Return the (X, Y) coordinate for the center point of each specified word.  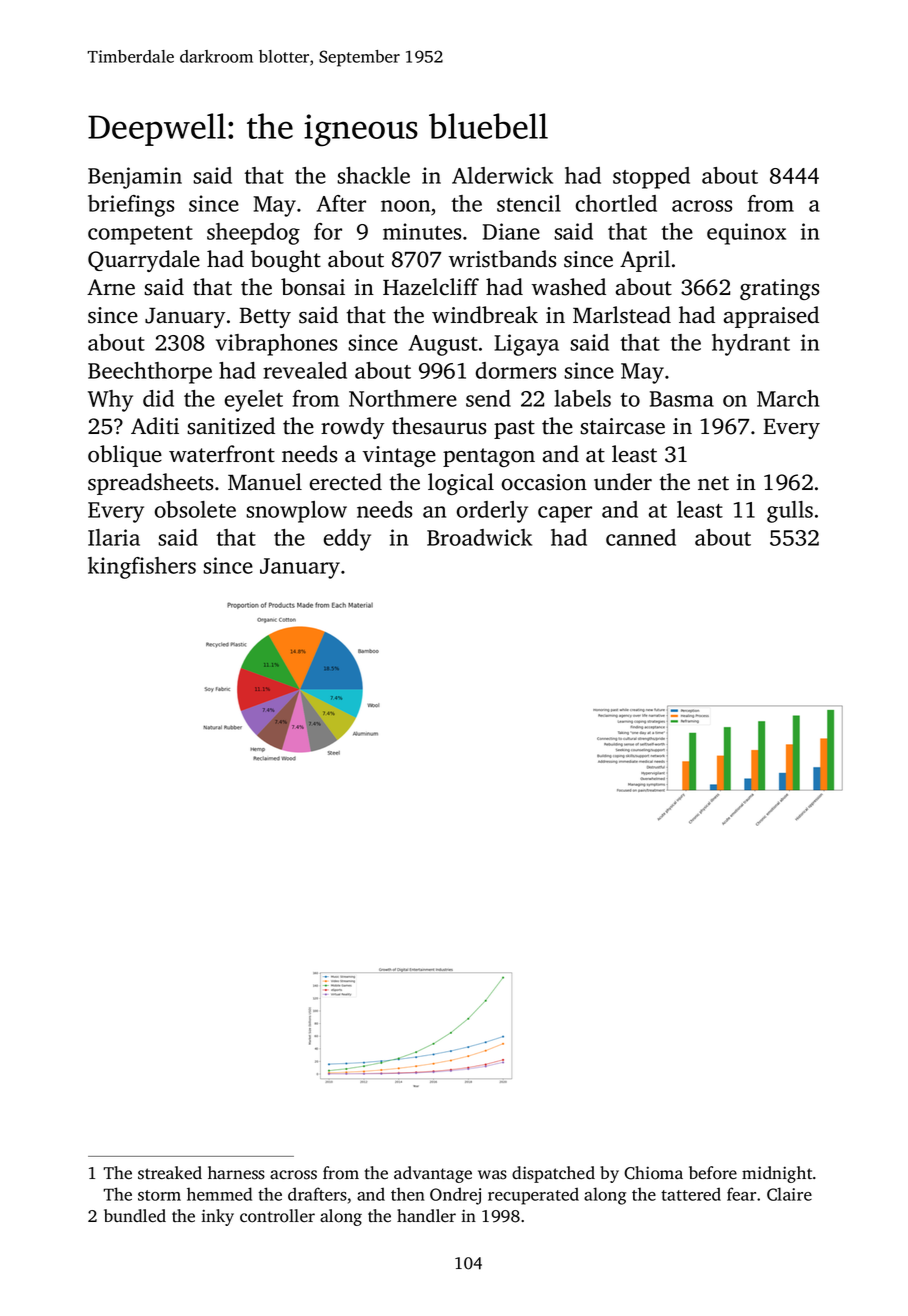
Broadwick (479, 537)
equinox (746, 234)
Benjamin (135, 178)
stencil (529, 203)
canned (641, 537)
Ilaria (114, 537)
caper (565, 514)
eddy (347, 540)
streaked (170, 1173)
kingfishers (142, 568)
